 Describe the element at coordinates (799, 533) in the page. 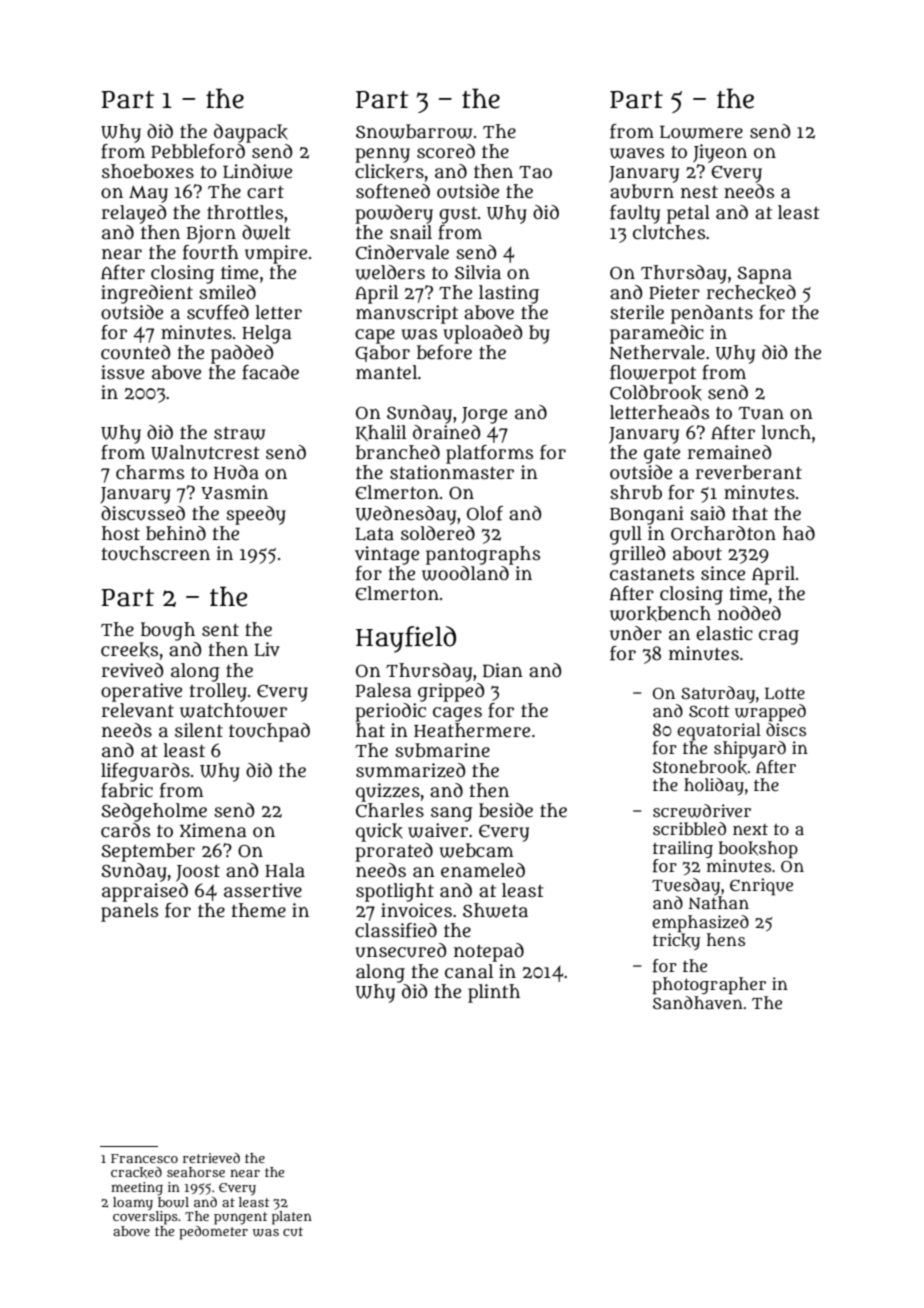

I see `had` at that location.
